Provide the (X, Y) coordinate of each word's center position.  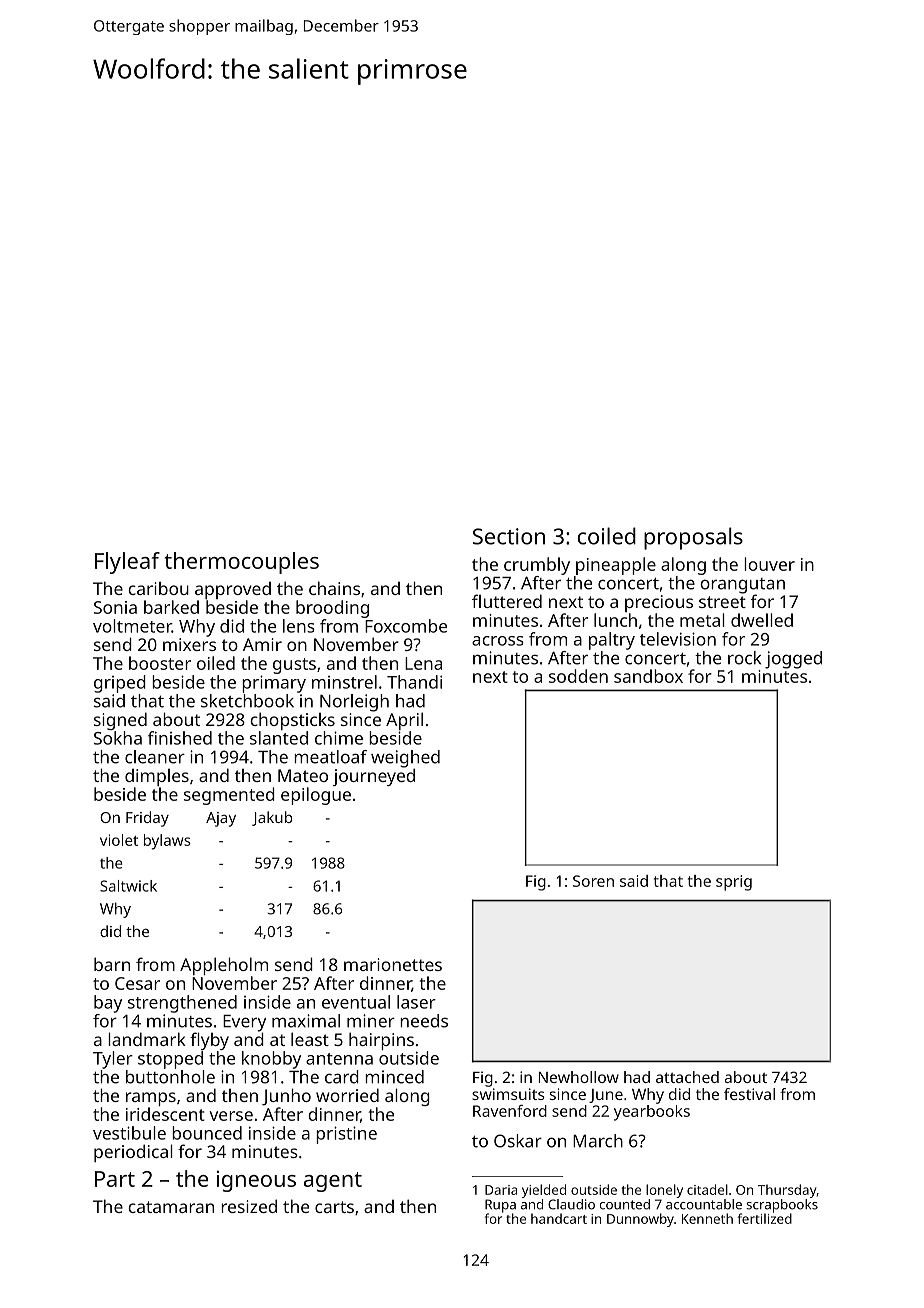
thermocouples (242, 563)
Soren (593, 881)
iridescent (165, 1114)
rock (744, 658)
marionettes (393, 964)
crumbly (537, 566)
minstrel (344, 682)
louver (769, 564)
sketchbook (247, 701)
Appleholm (224, 966)
